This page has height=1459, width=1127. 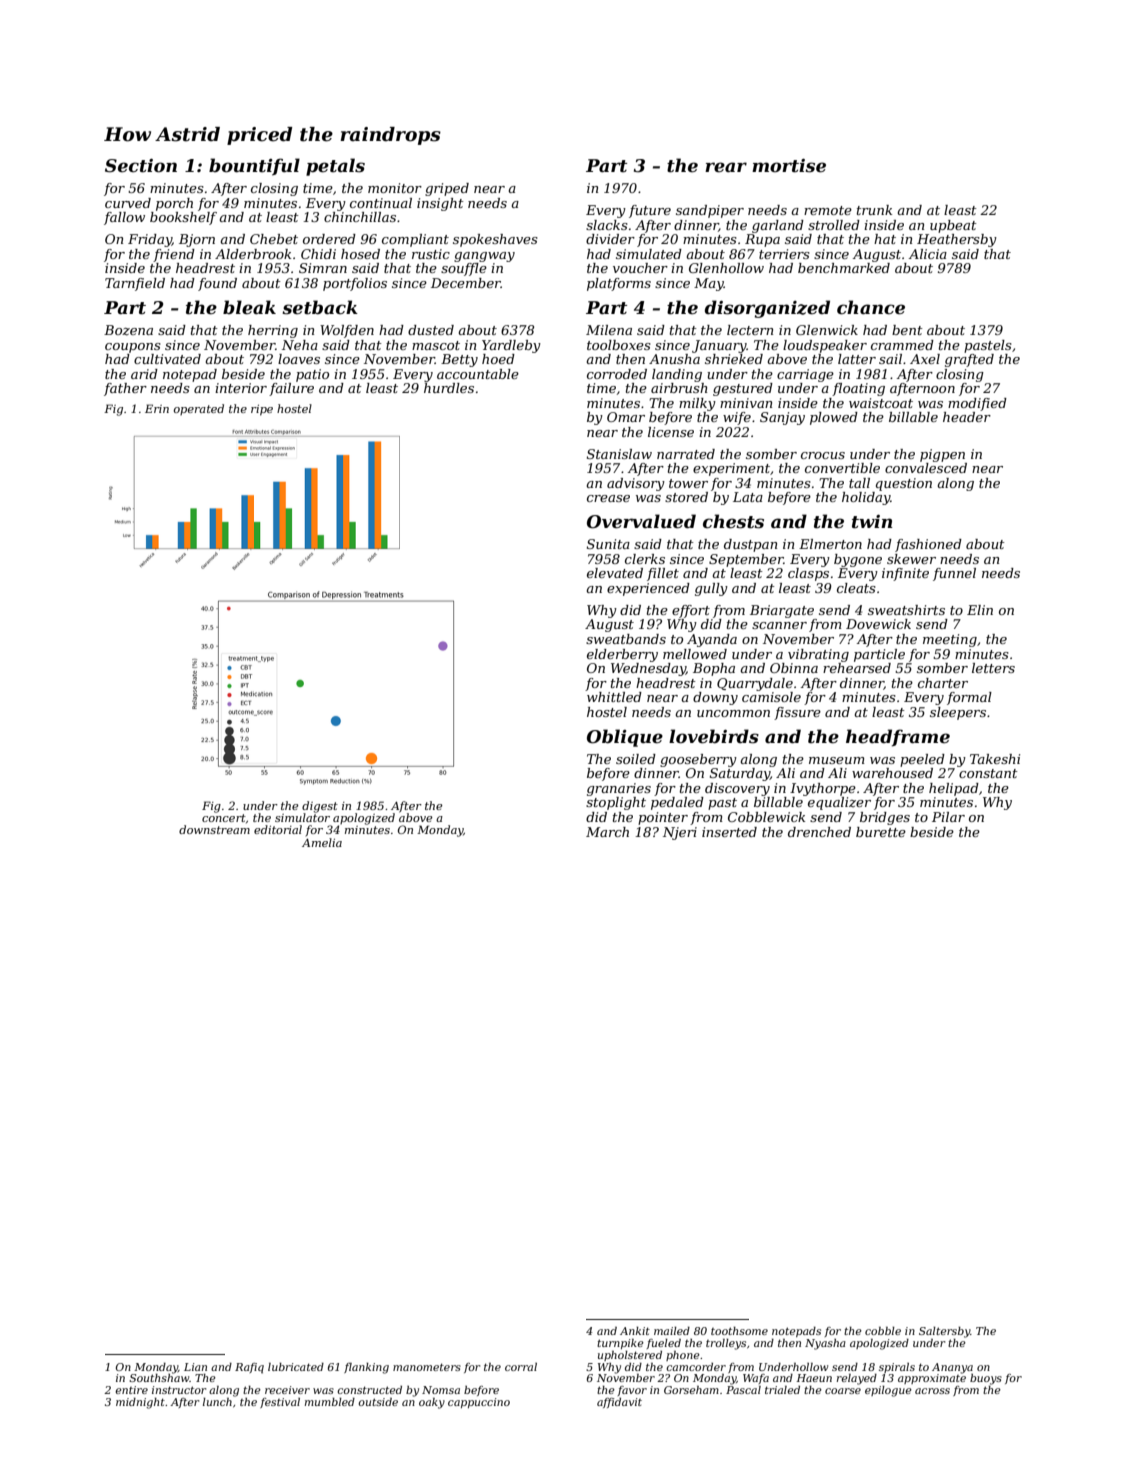 What do you see at coordinates (159, 1378) in the page?
I see `Southshaw` at bounding box center [159, 1378].
